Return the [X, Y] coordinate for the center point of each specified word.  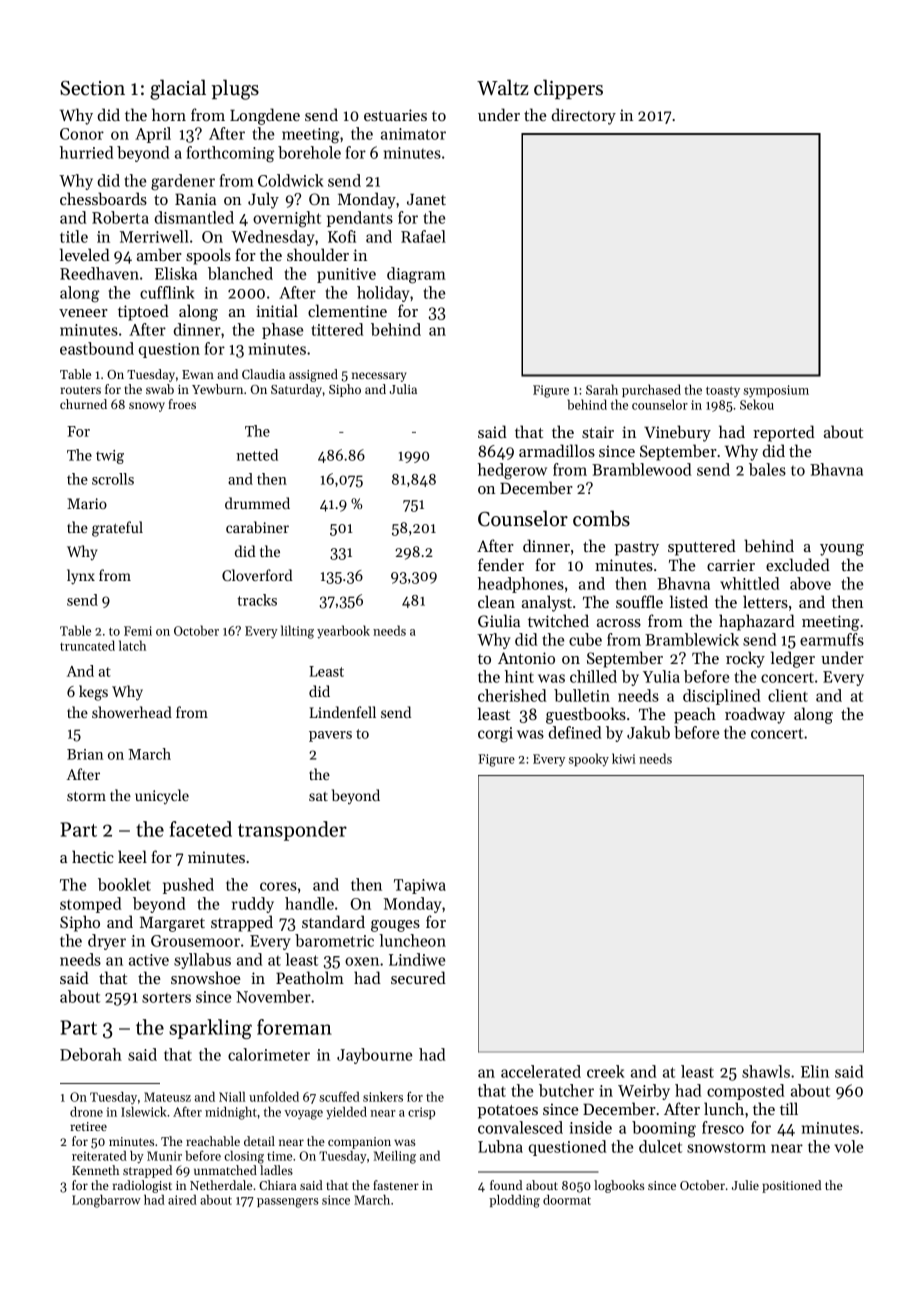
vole [848, 1146]
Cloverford [257, 575]
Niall [232, 1097]
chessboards [103, 198]
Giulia [499, 620]
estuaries [395, 115]
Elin [815, 1071]
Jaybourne [374, 1056]
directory [584, 116]
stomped [90, 905]
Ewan [198, 374]
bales [767, 469]
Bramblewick [692, 639]
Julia [403, 389]
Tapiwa [420, 886]
